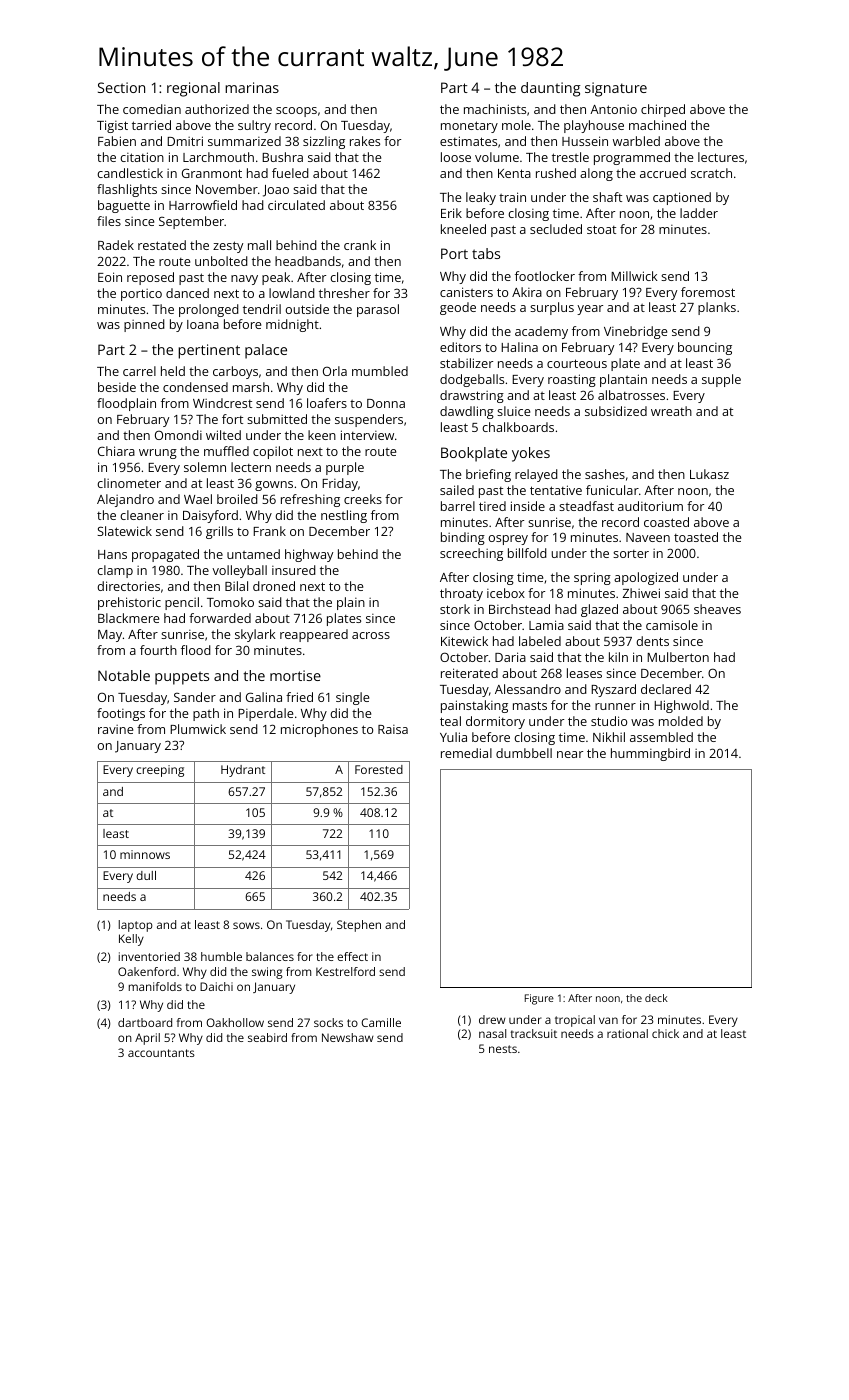 This image has height=1400, width=849. Describe the element at coordinates (612, 490) in the image. I see `funicular` at that location.
